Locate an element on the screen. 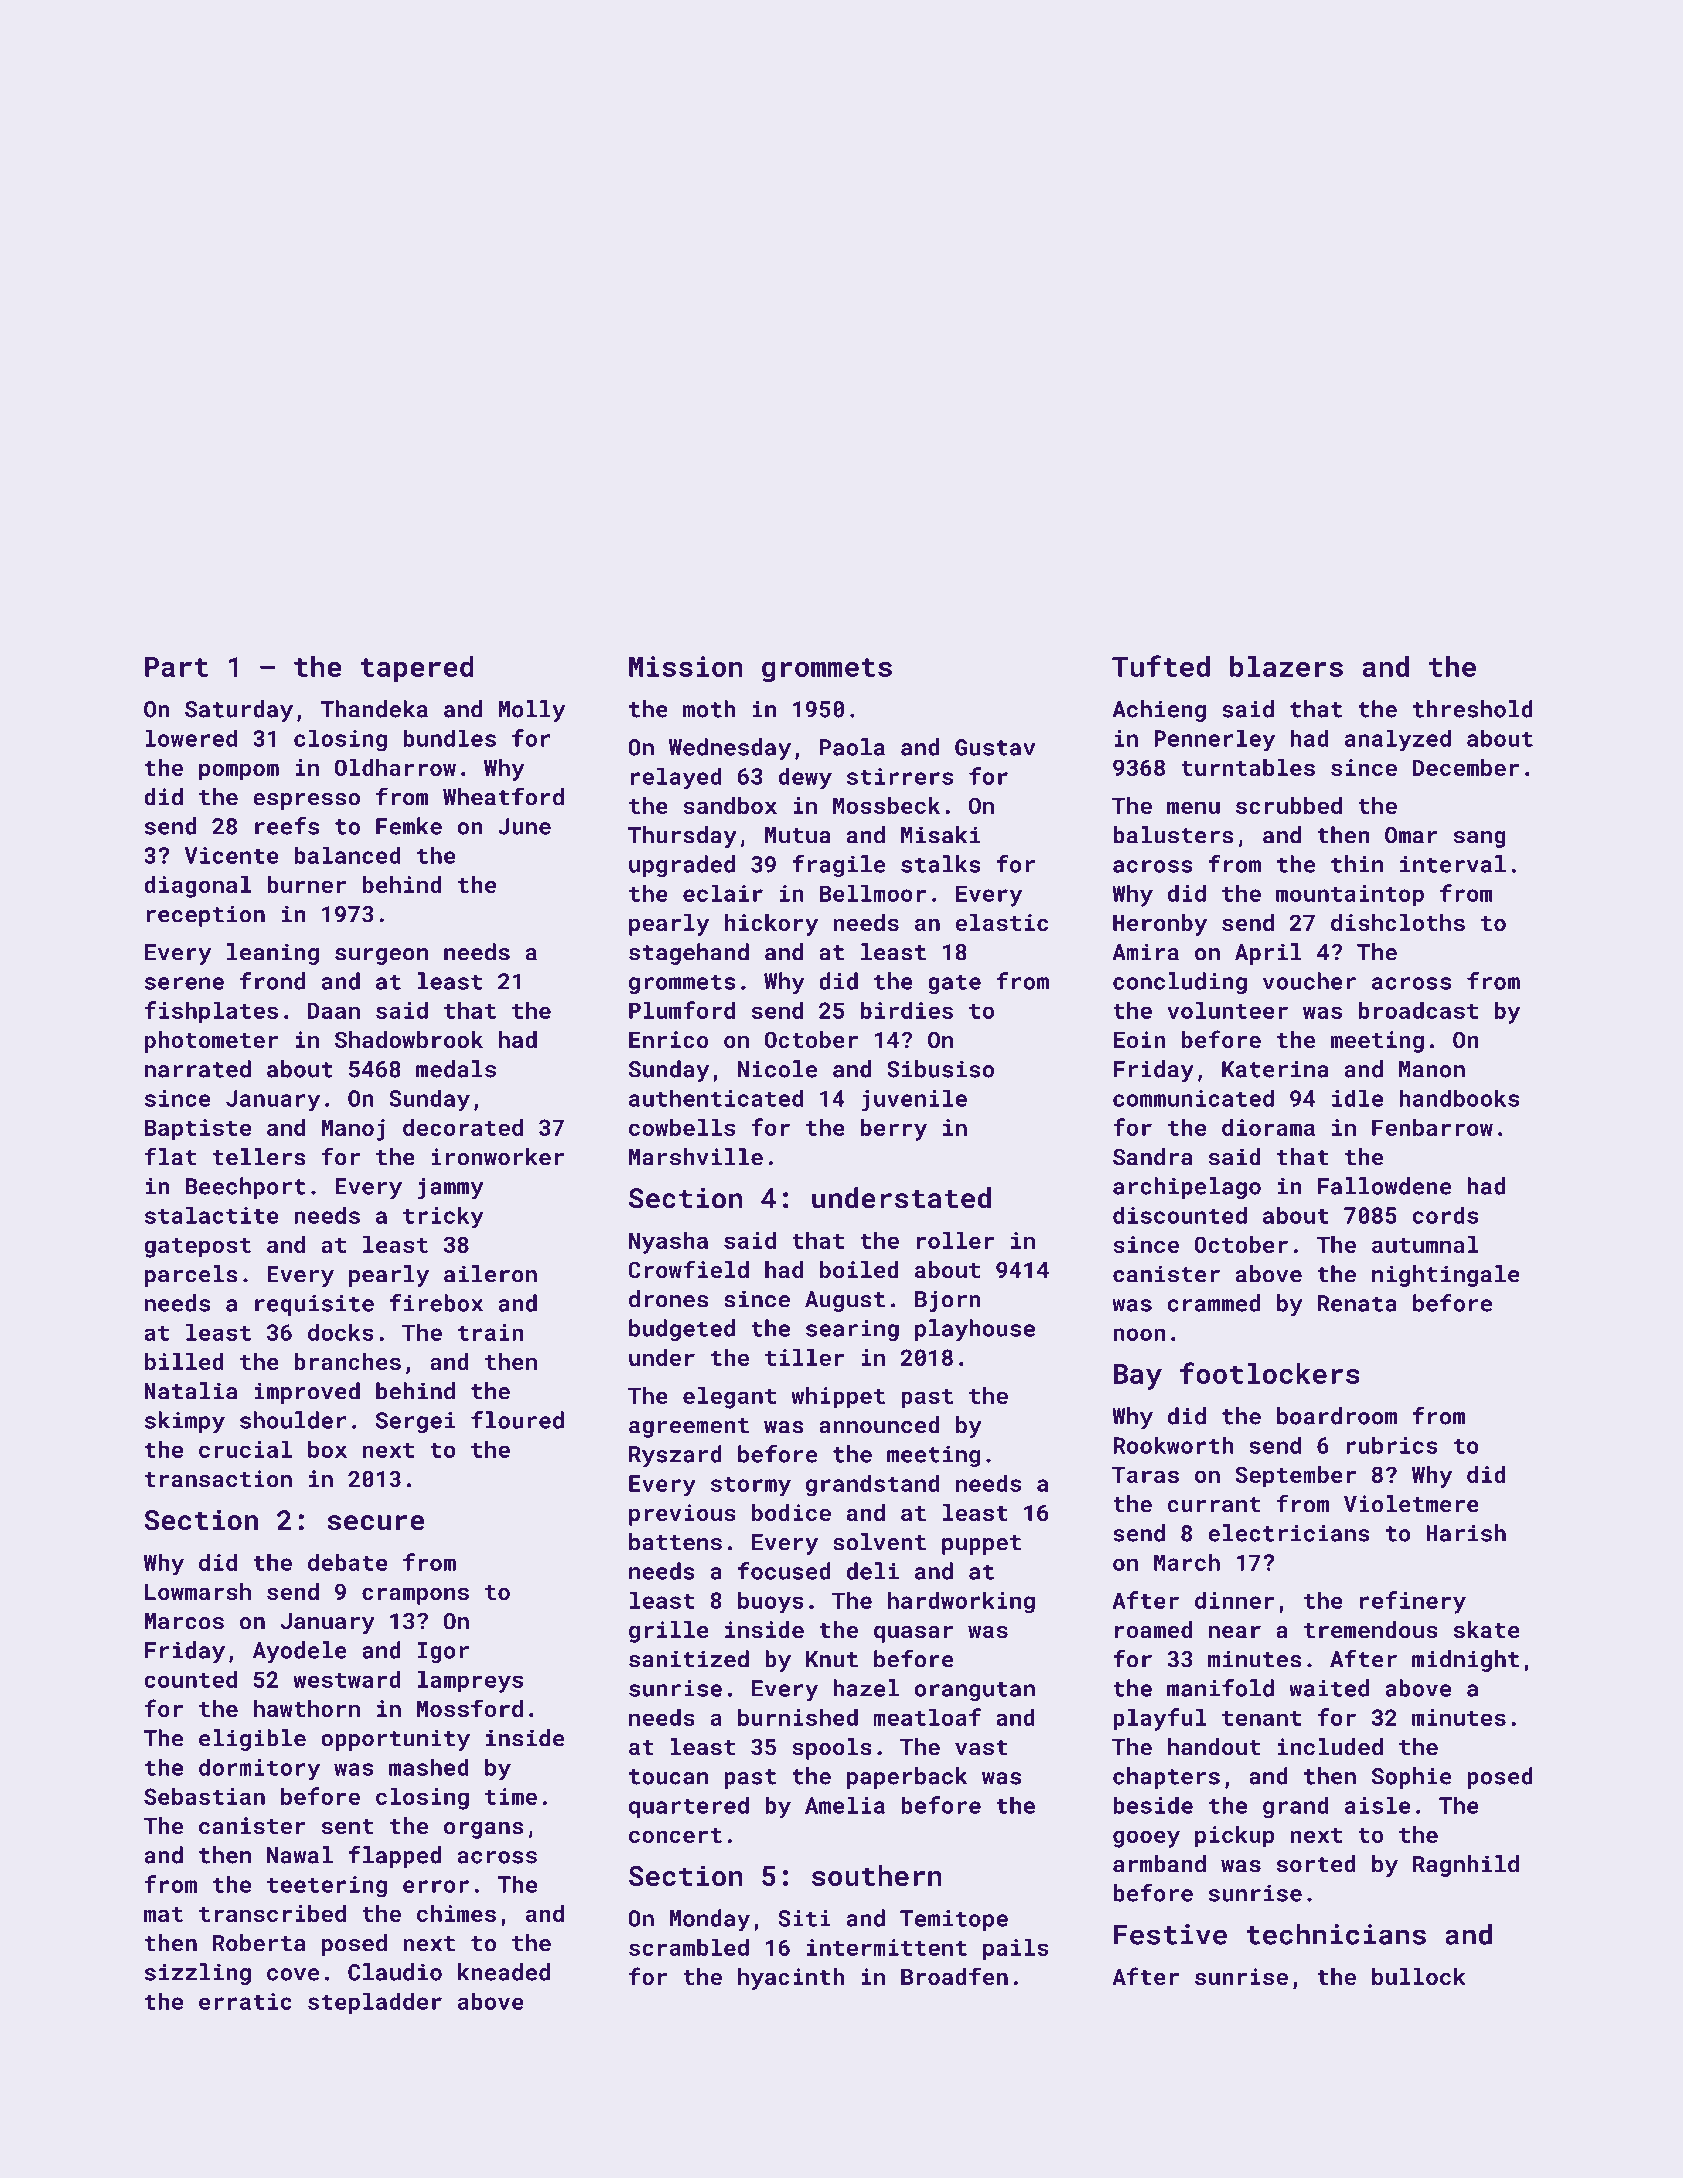 The width and height of the screenshot is (1683, 2178). threshold is located at coordinates (1473, 709).
